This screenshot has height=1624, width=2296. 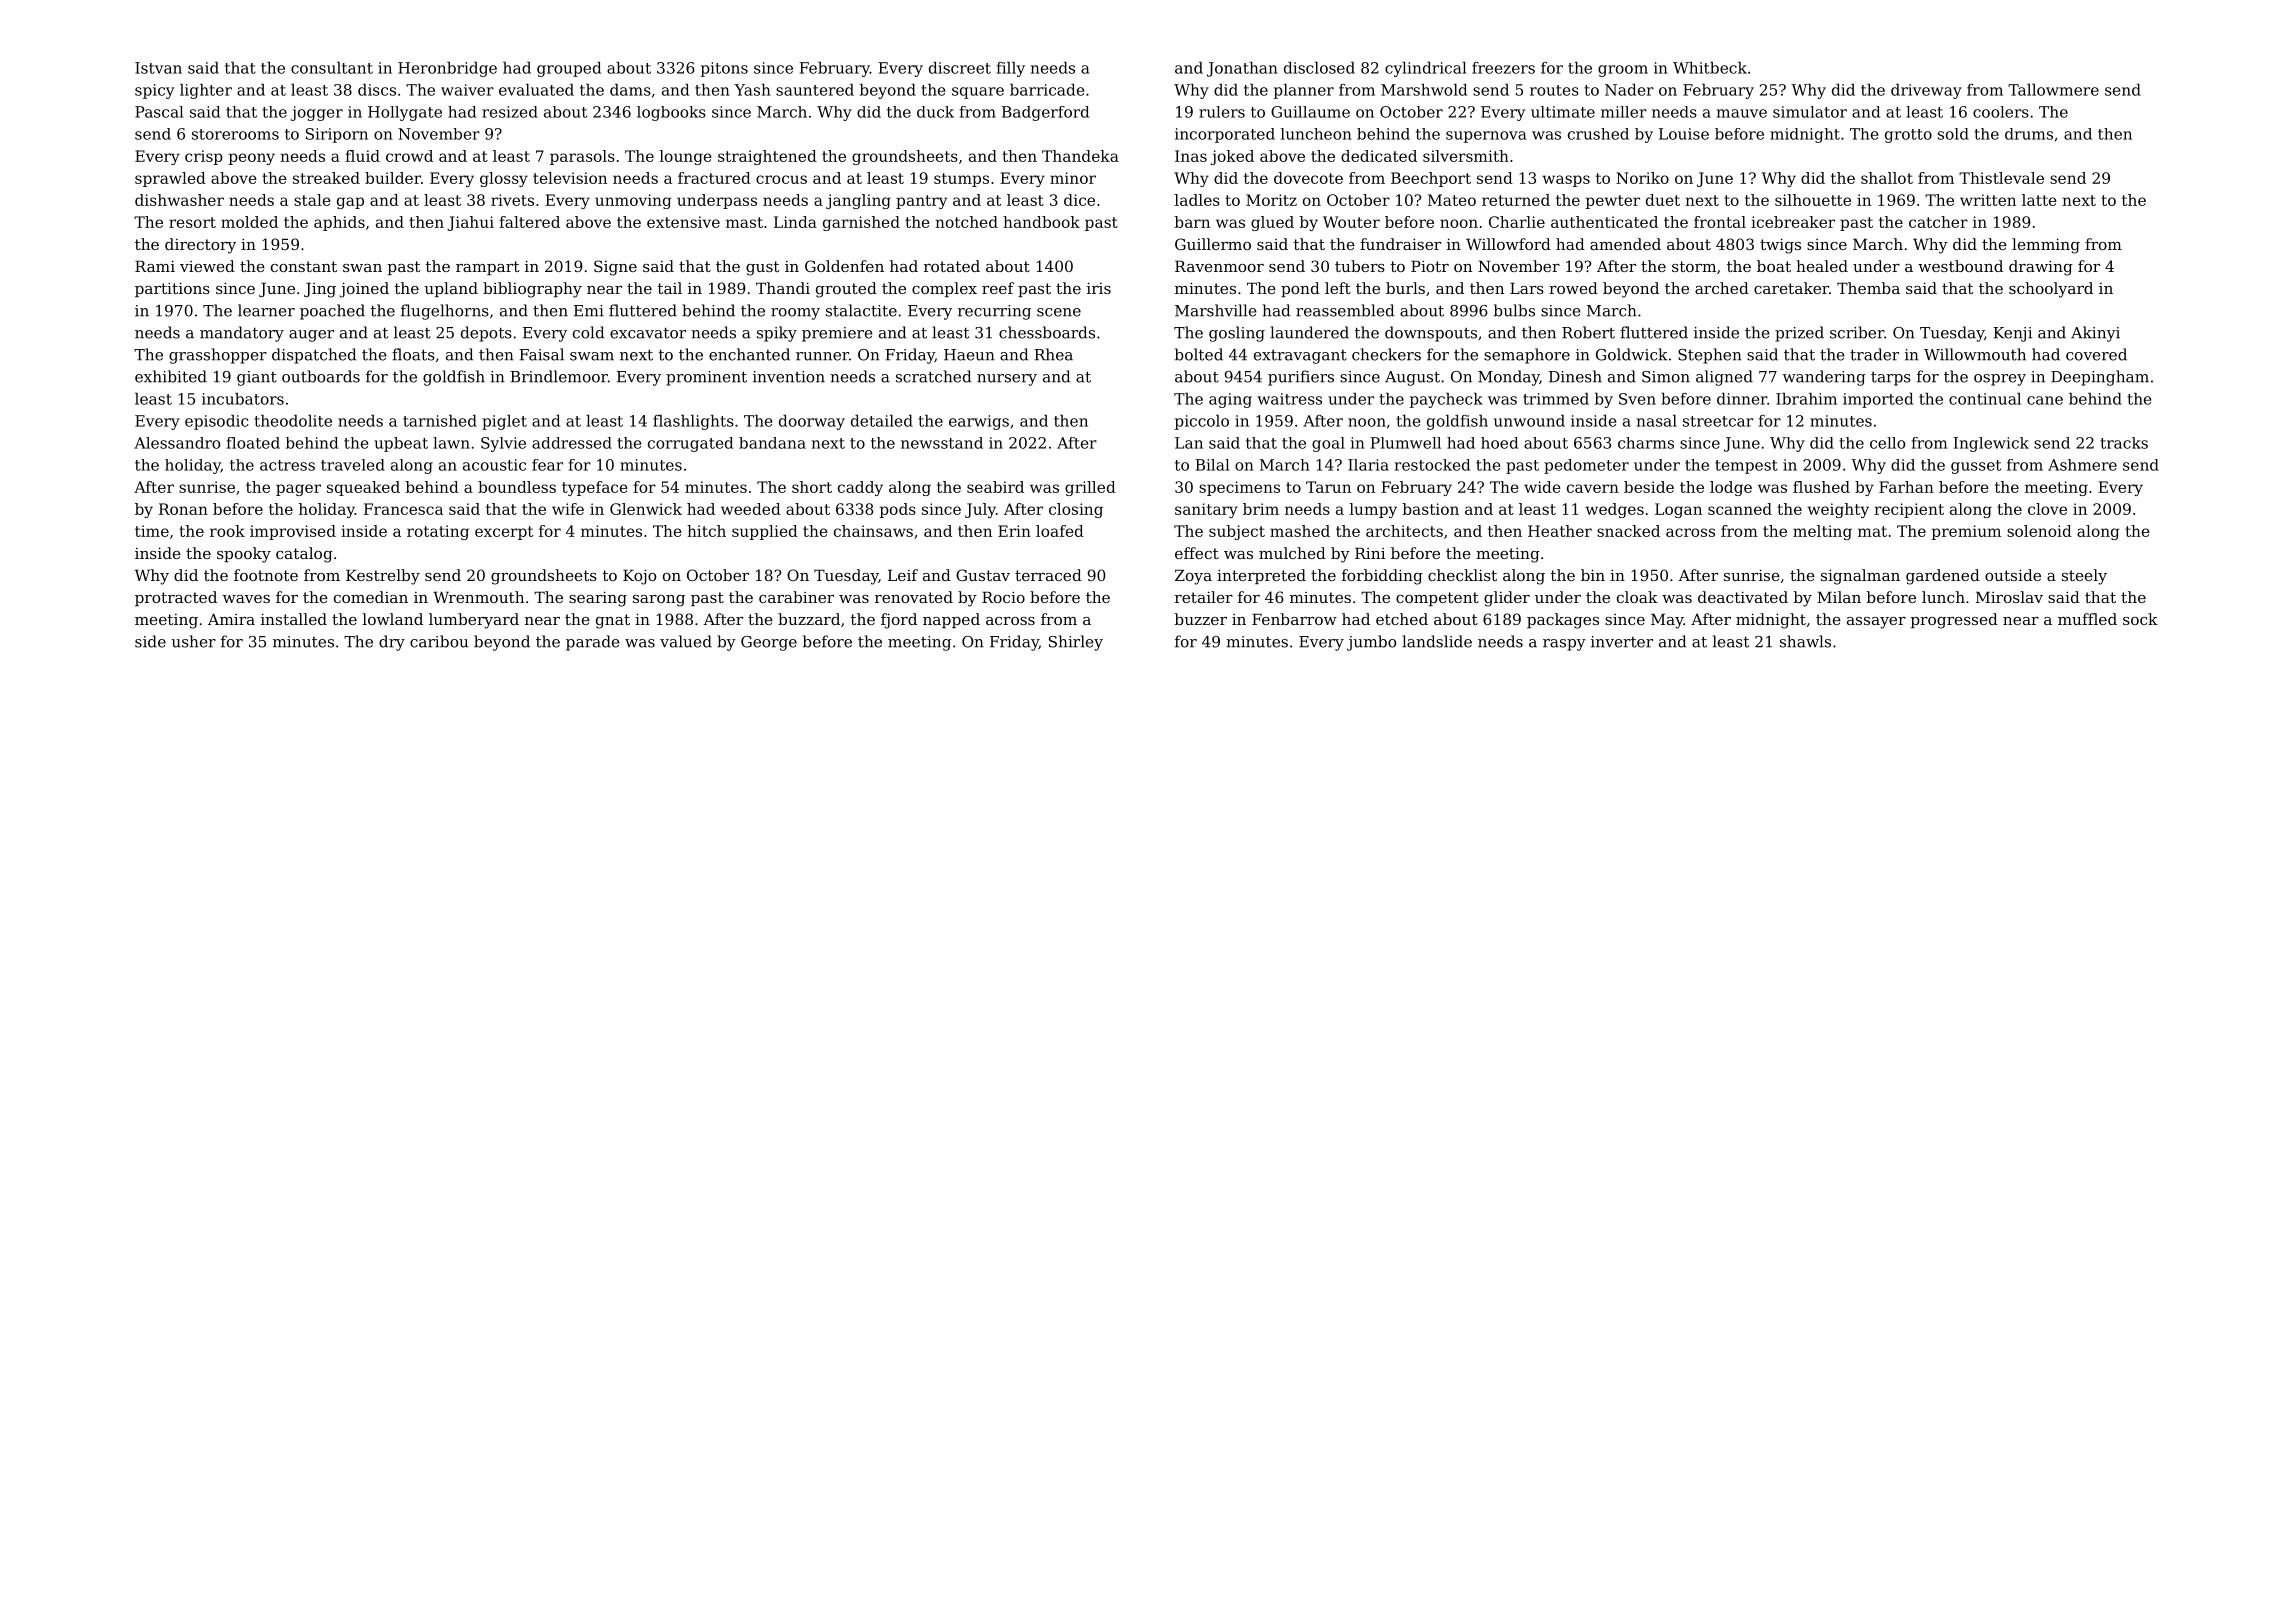 What do you see at coordinates (1060, 531) in the screenshot?
I see `loafed` at bounding box center [1060, 531].
